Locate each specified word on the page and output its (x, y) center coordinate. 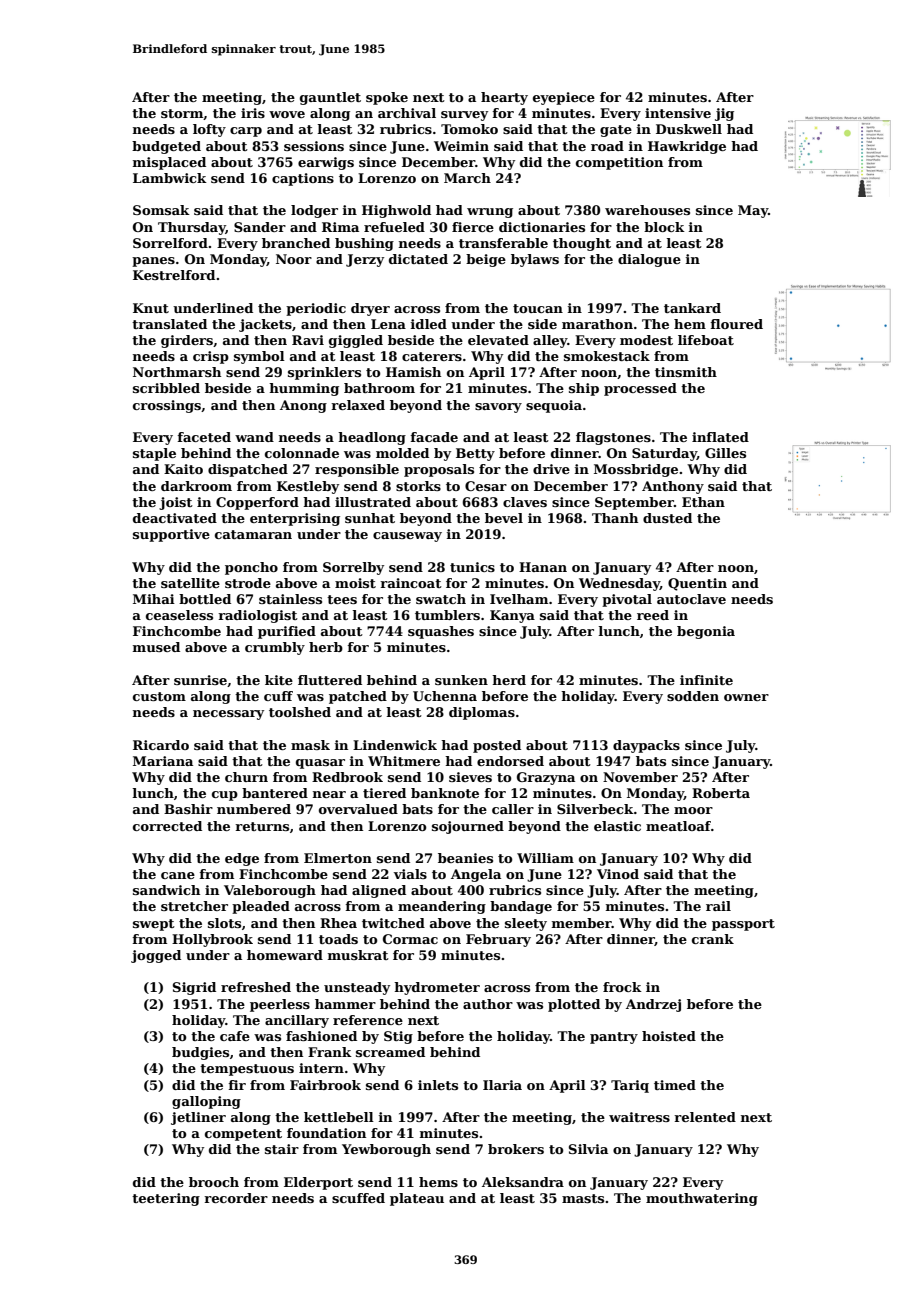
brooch (214, 1182)
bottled (205, 599)
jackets (265, 325)
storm (182, 114)
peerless (280, 1005)
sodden (693, 696)
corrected (167, 826)
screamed (390, 1052)
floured (737, 324)
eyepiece (564, 98)
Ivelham (519, 599)
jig (724, 114)
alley (550, 341)
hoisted (669, 1036)
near (329, 794)
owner (746, 697)
